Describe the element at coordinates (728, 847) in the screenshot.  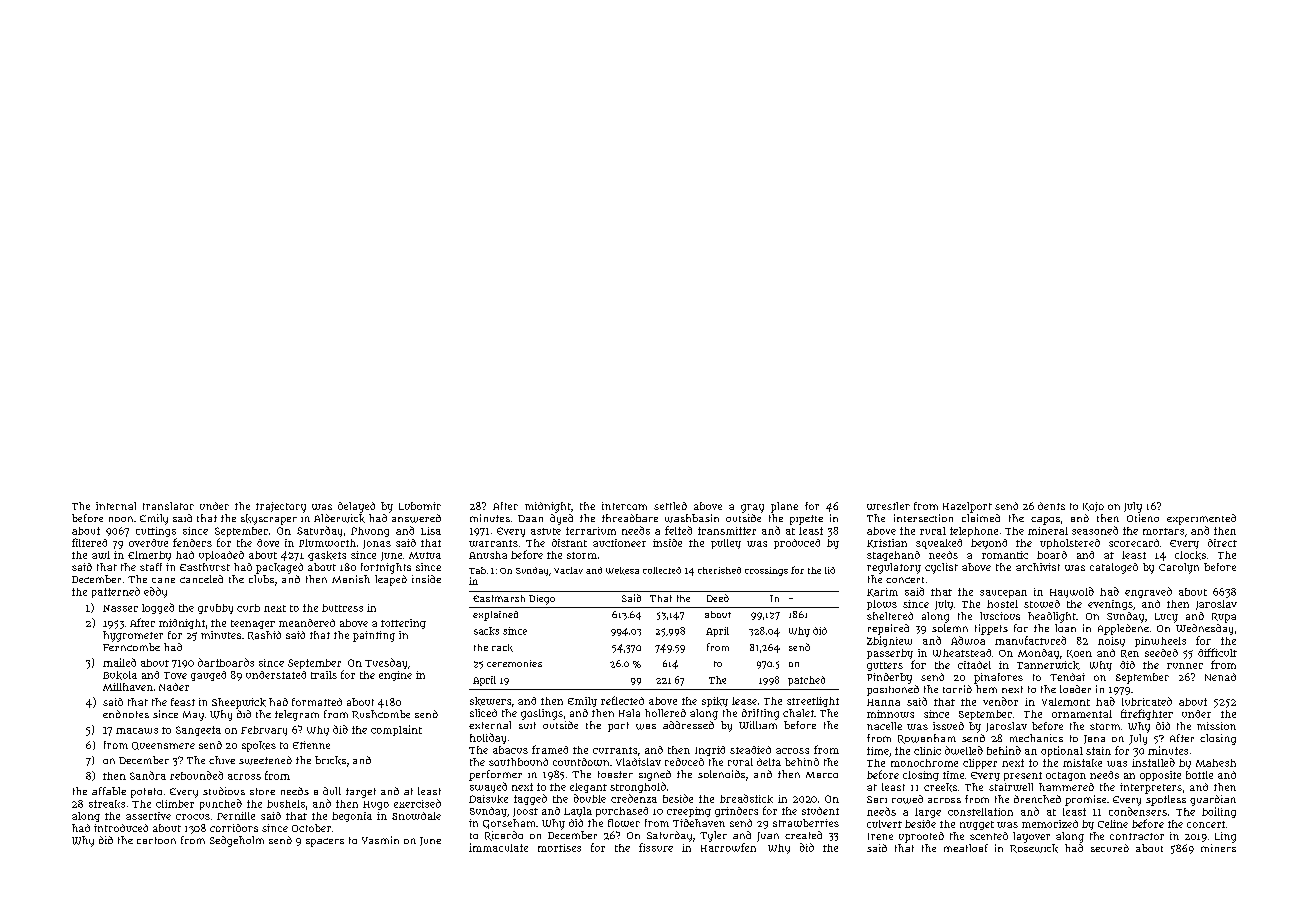
I see `Harrowfen` at that location.
